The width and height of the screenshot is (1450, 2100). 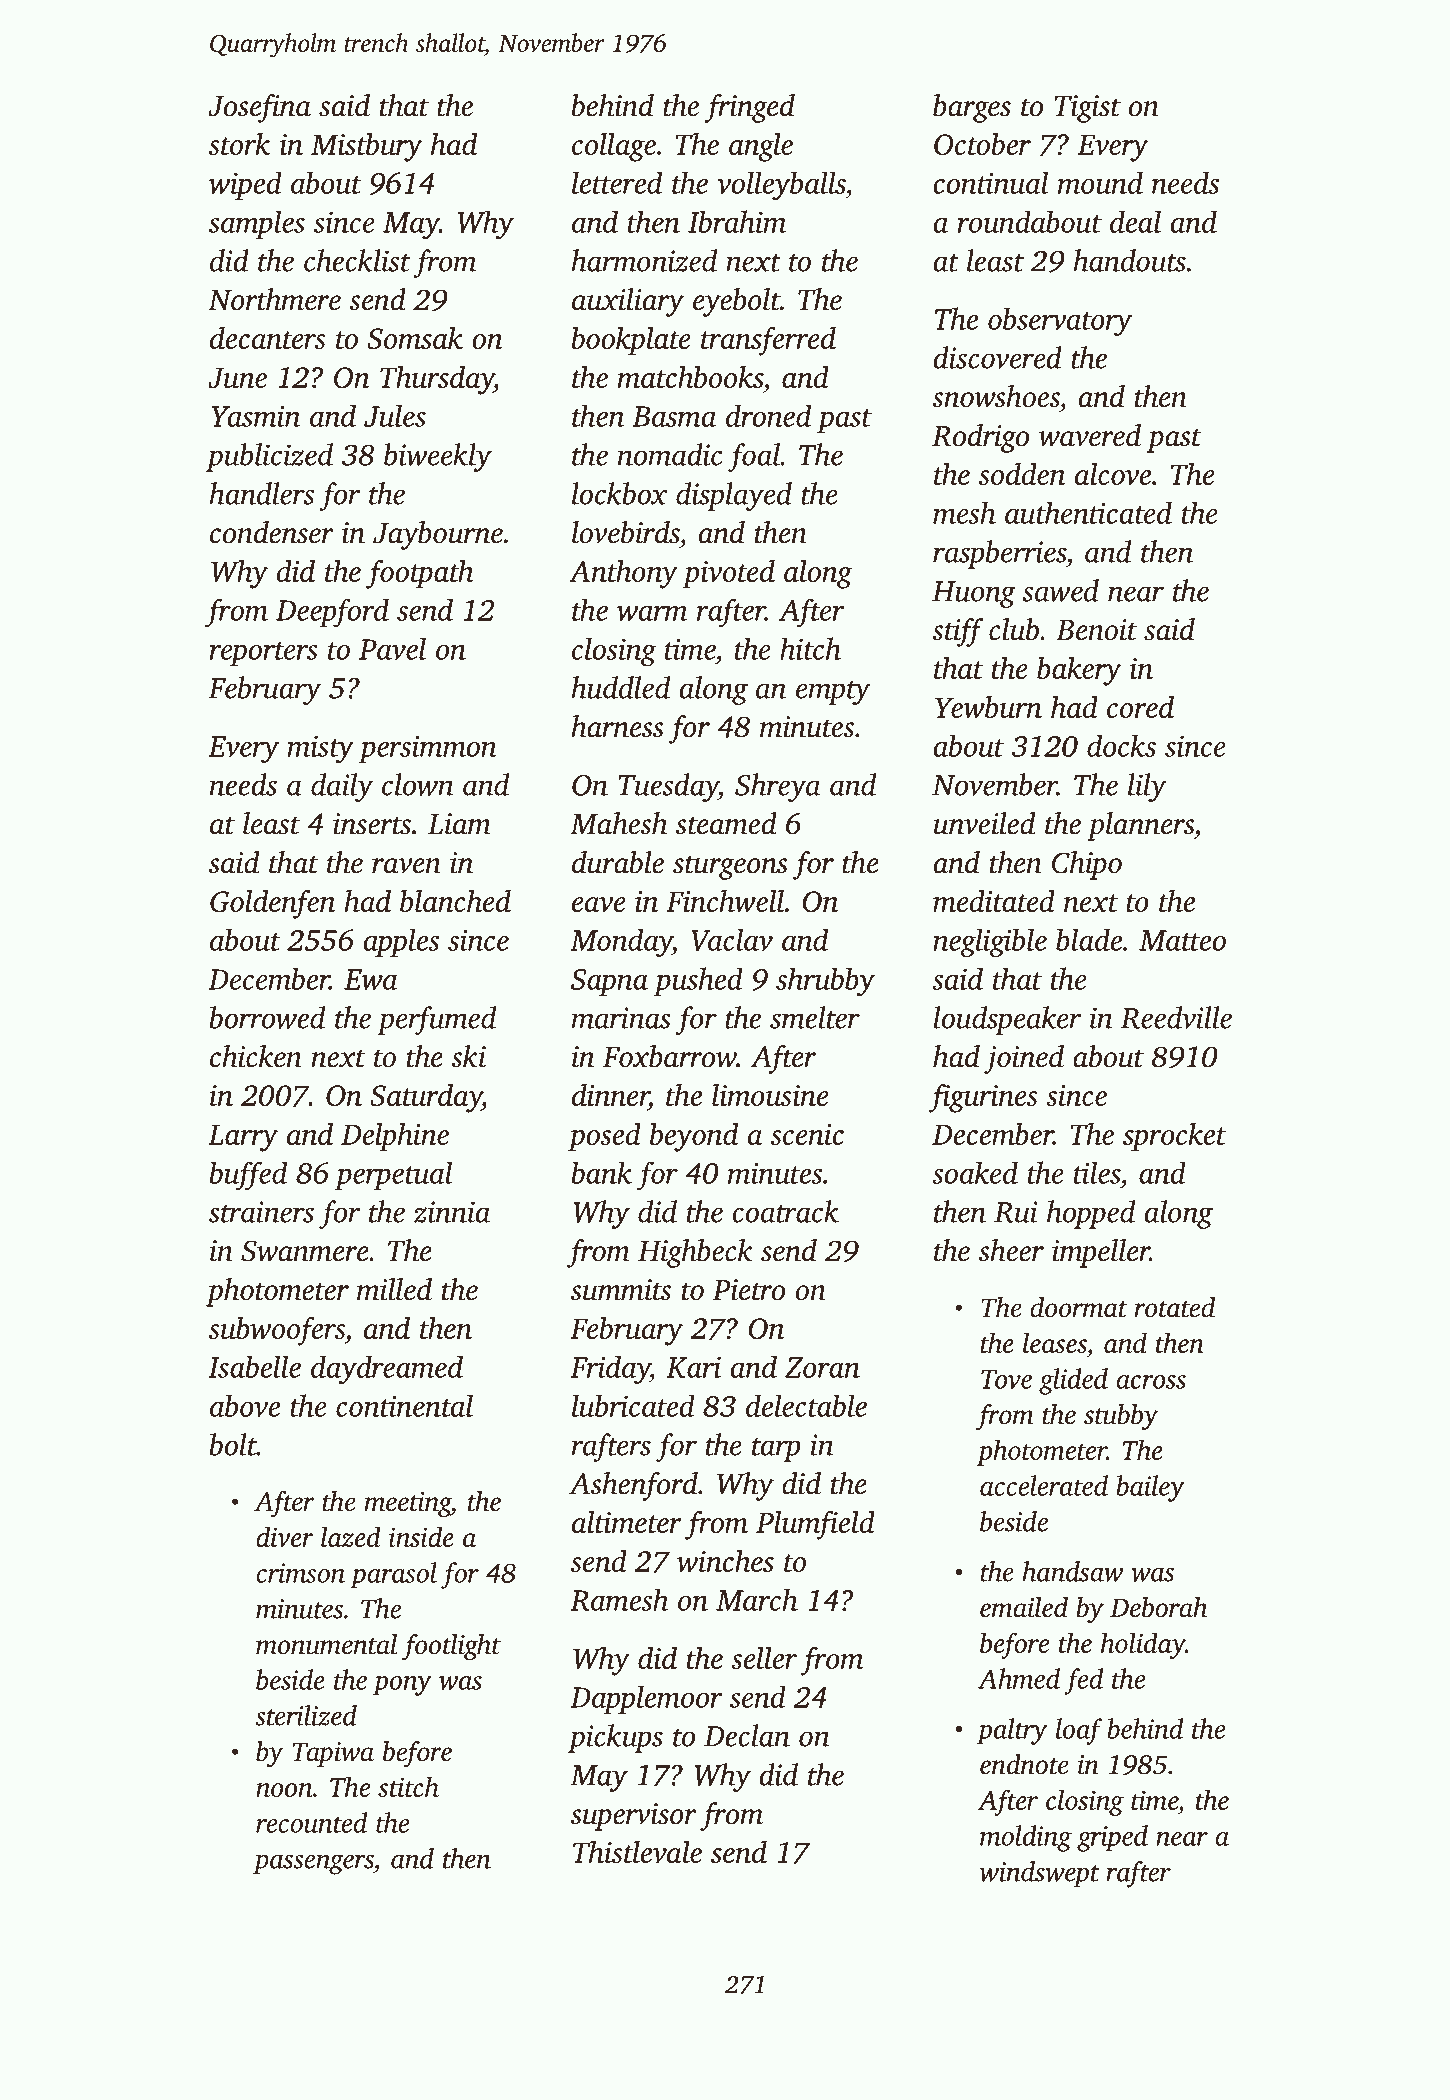 What do you see at coordinates (617, 183) in the screenshot?
I see `lettered` at bounding box center [617, 183].
